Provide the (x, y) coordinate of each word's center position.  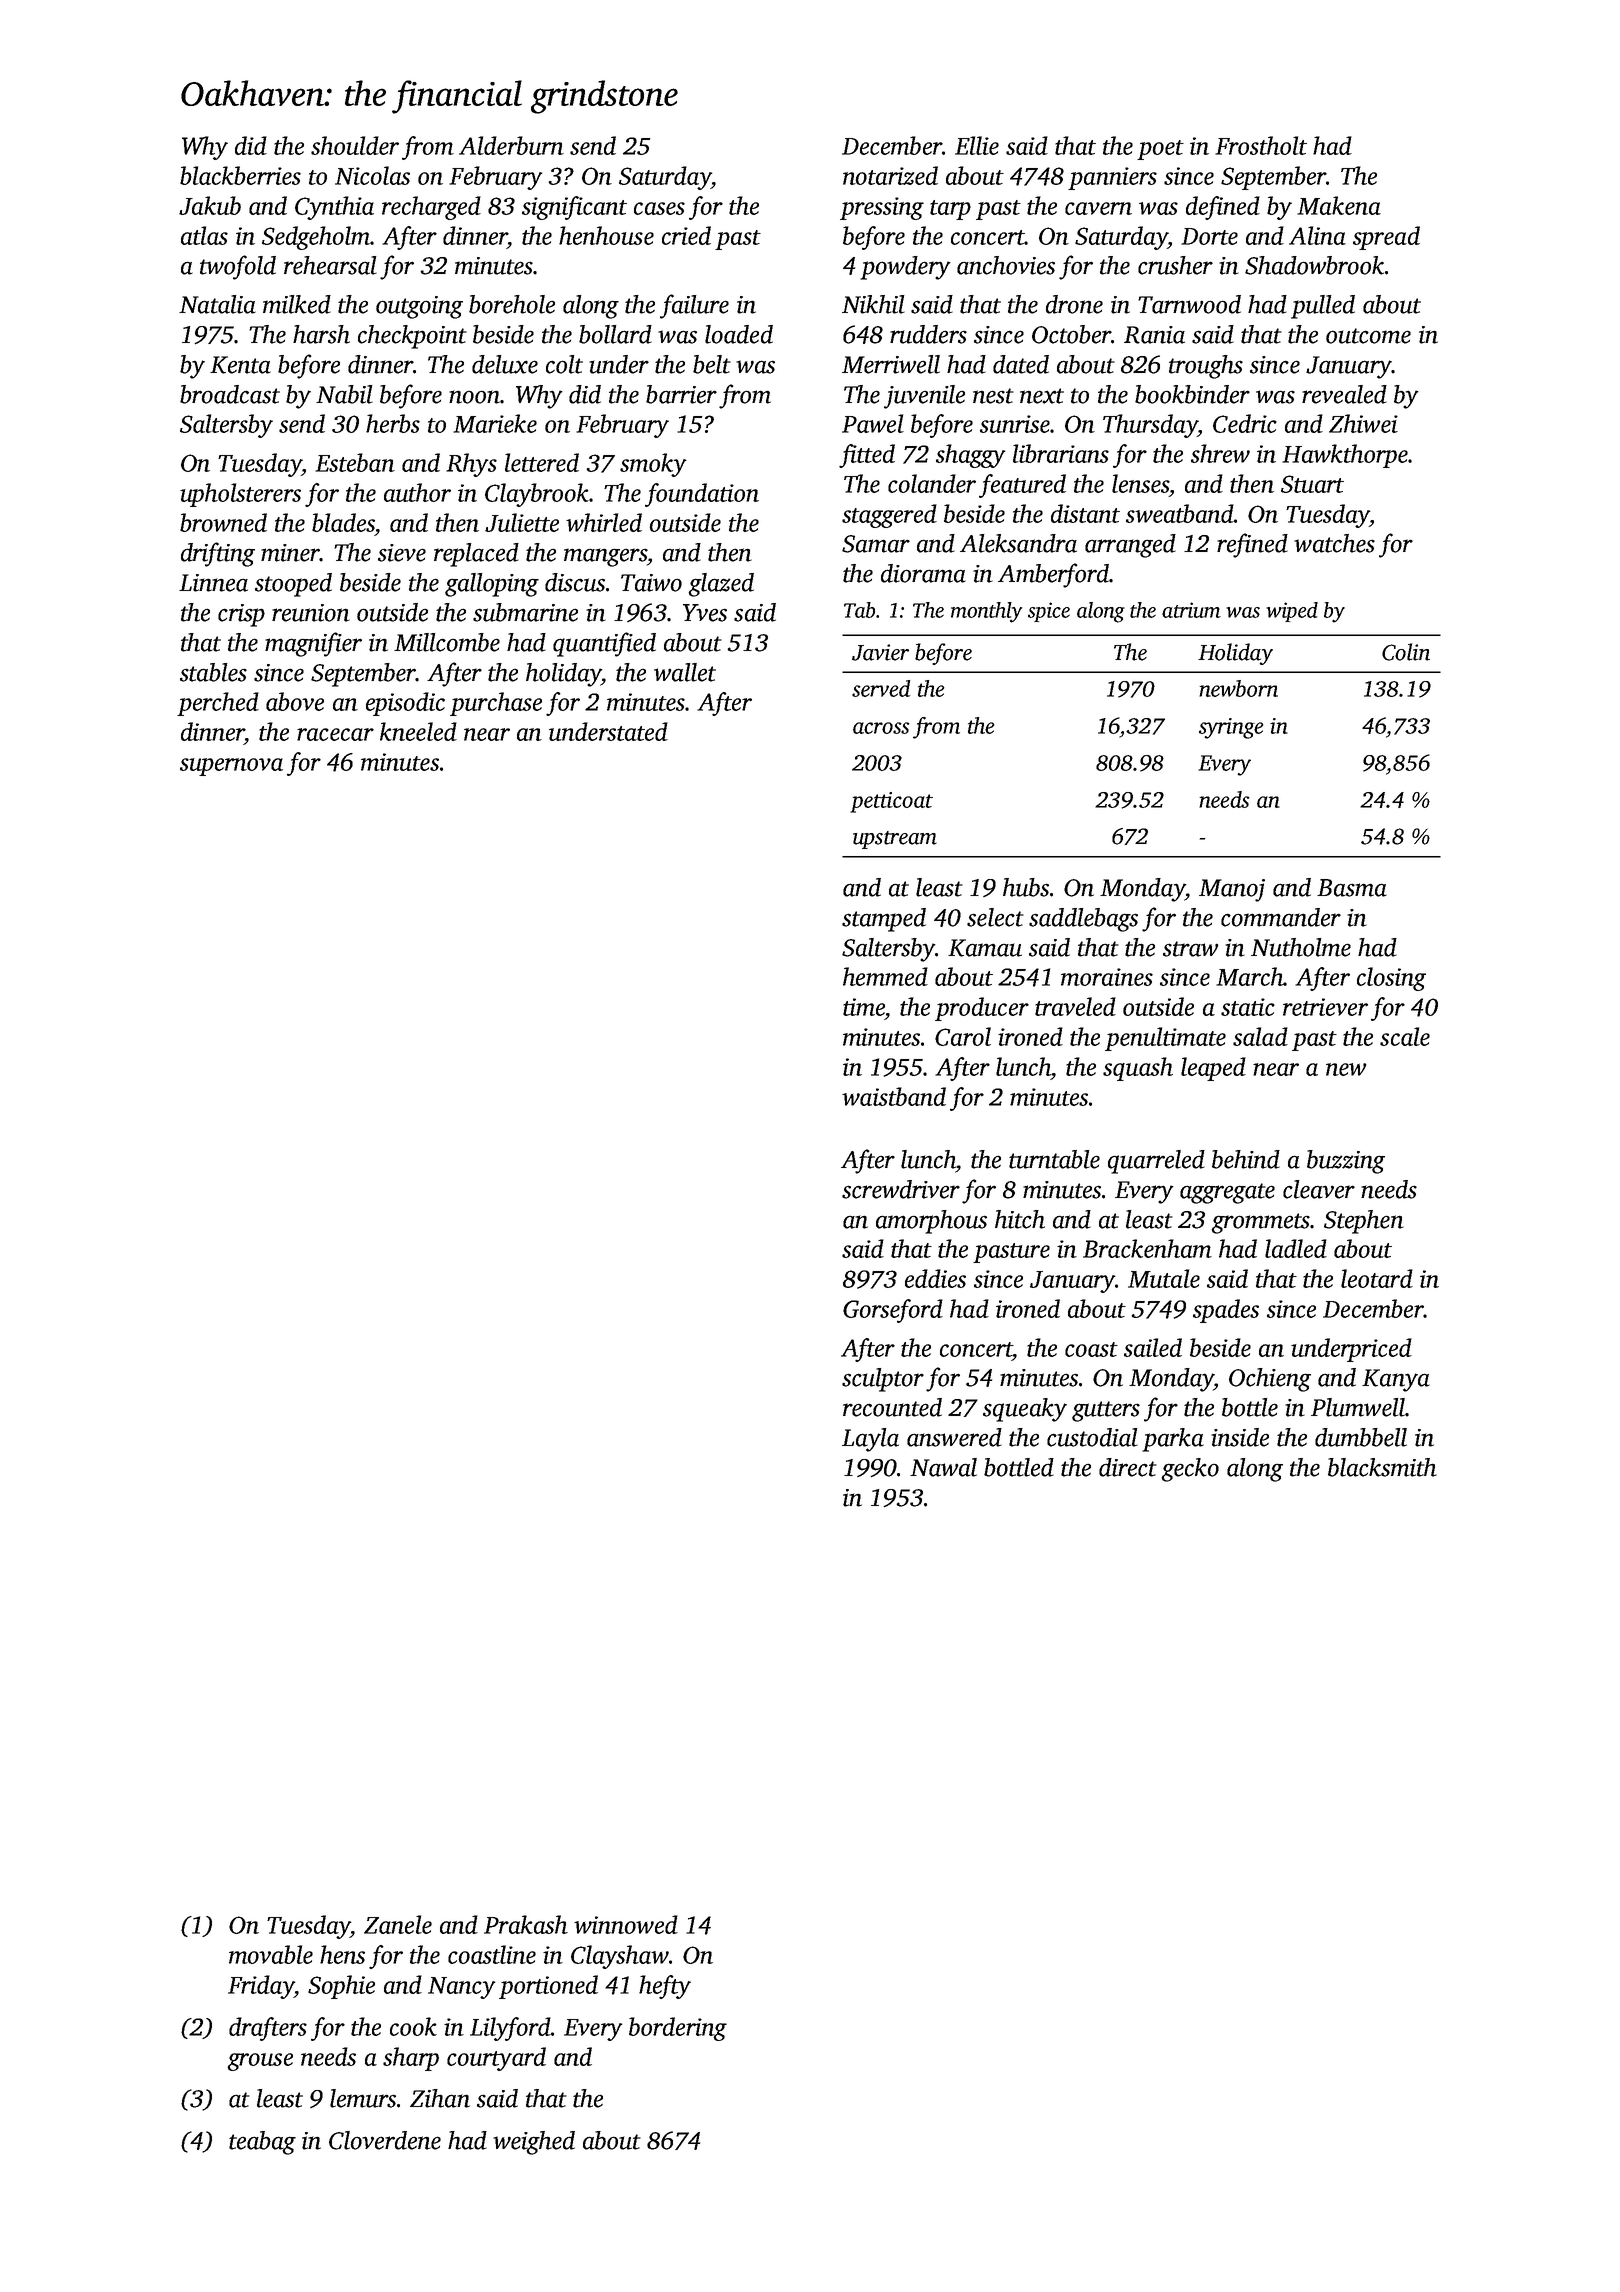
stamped (884, 920)
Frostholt (1261, 145)
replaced (476, 555)
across (881, 728)
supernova (231, 767)
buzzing (1346, 1162)
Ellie (977, 145)
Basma (1352, 888)
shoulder (355, 145)
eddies (935, 1278)
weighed (534, 2143)
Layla (870, 1440)
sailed (1153, 1347)
